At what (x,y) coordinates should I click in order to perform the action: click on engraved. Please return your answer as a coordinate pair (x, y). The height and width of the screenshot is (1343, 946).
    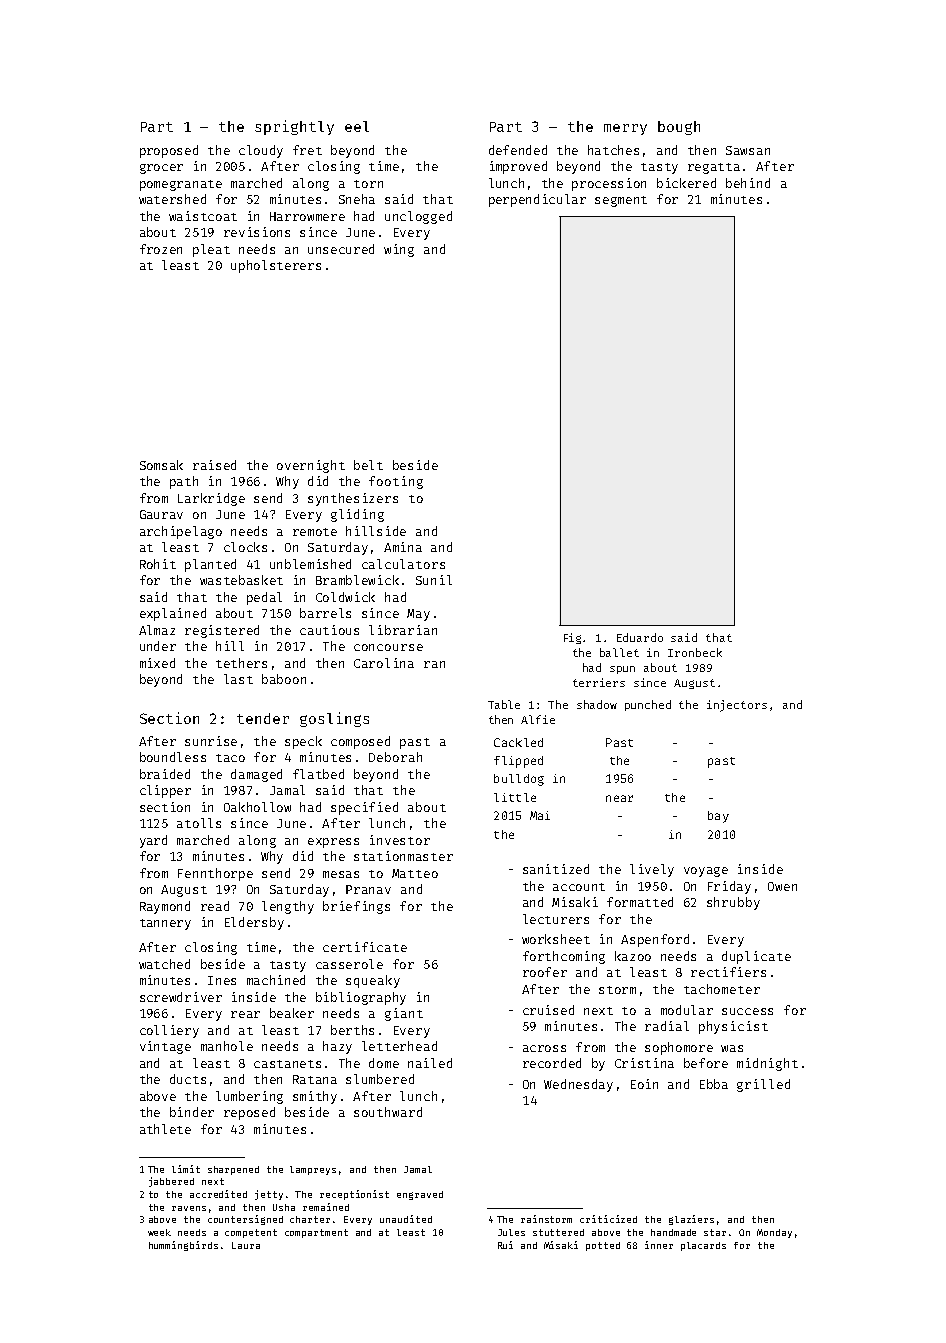
    Looking at the image, I should click on (420, 1195).
